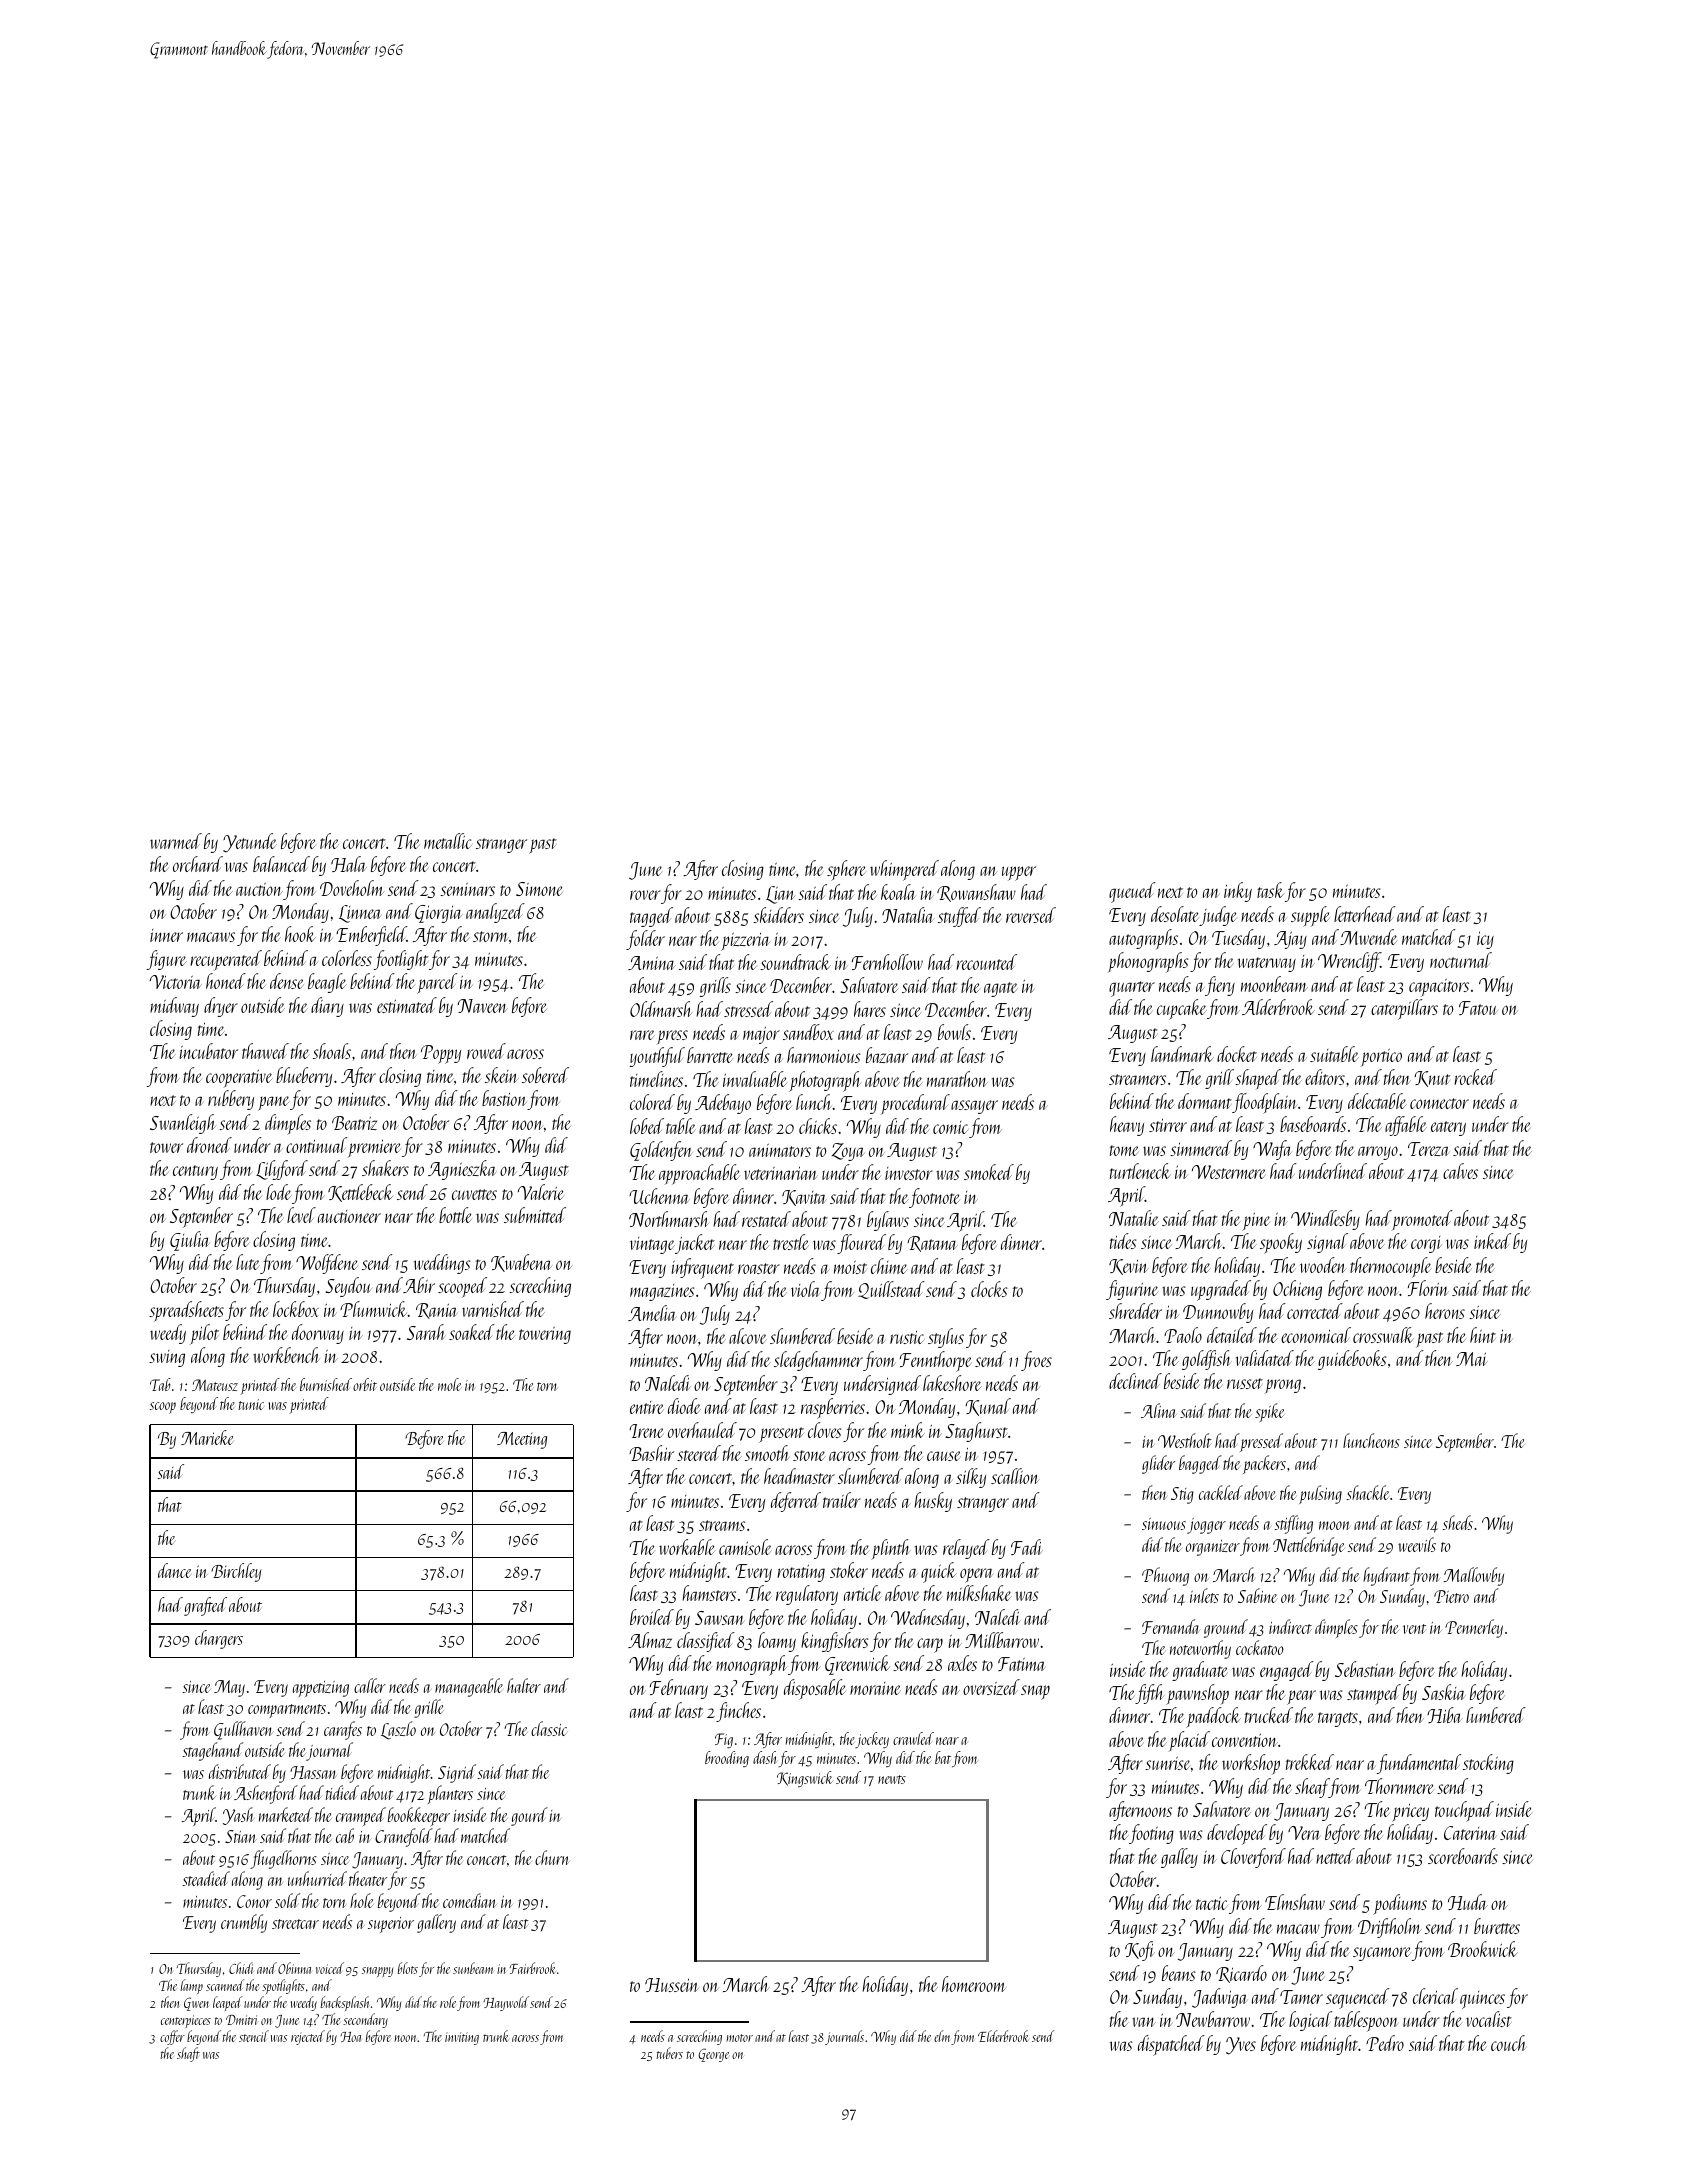 The width and height of the screenshot is (1683, 2178). Describe the element at coordinates (652, 963) in the screenshot. I see `Amina` at that location.
